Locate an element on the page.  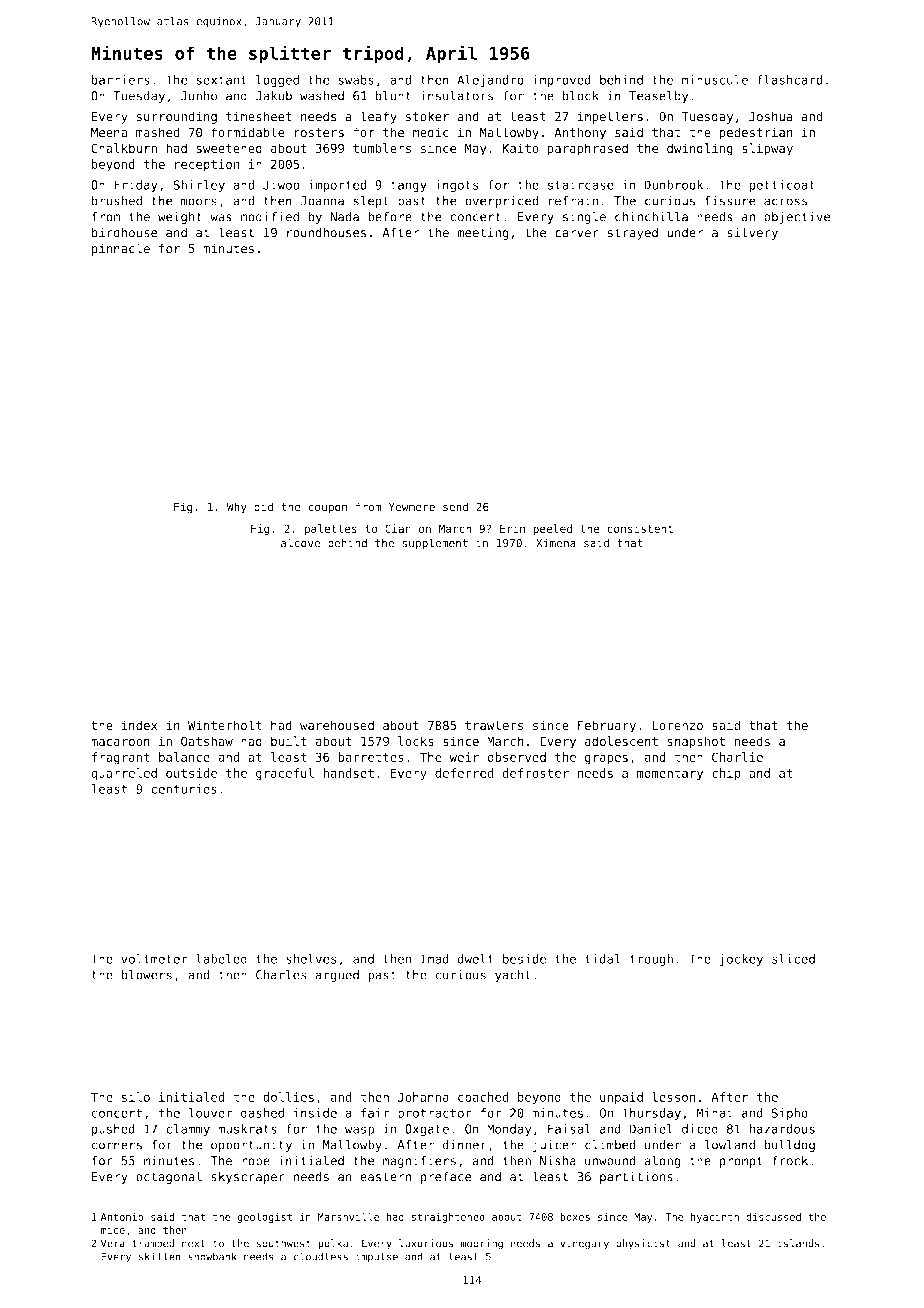
roundhouses is located at coordinates (326, 233).
